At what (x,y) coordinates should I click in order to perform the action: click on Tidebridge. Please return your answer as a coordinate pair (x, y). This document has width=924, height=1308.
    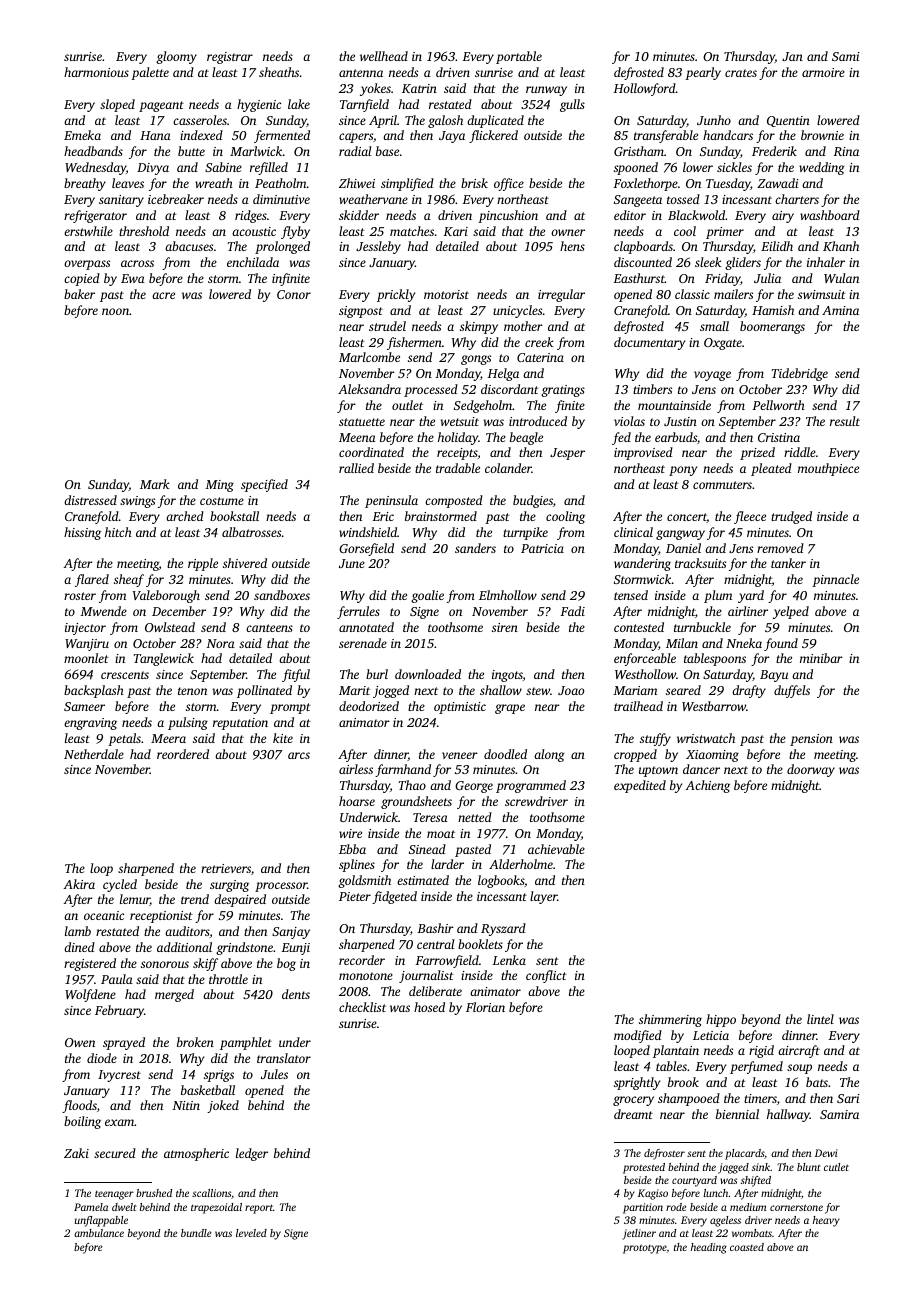
    Looking at the image, I should click on (799, 374).
